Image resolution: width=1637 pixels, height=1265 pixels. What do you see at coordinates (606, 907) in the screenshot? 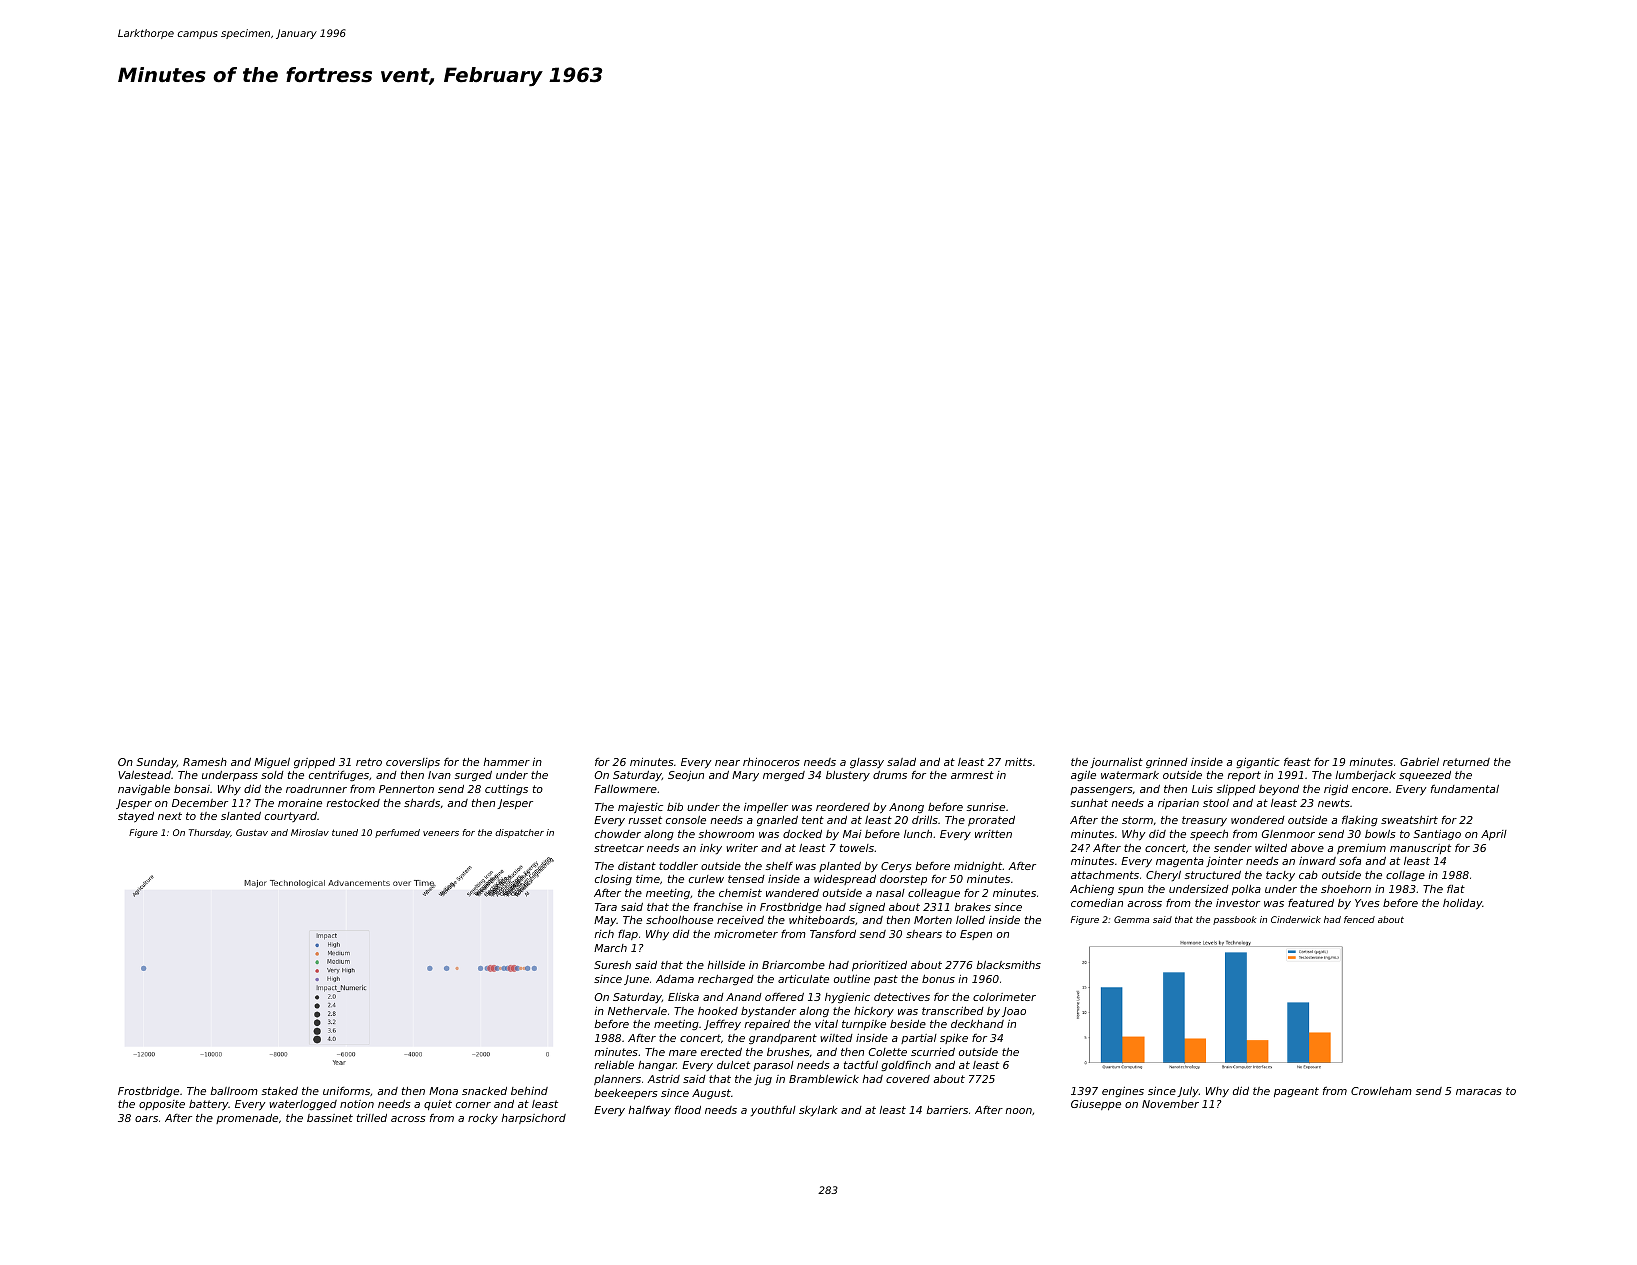
I see `Tara` at bounding box center [606, 907].
